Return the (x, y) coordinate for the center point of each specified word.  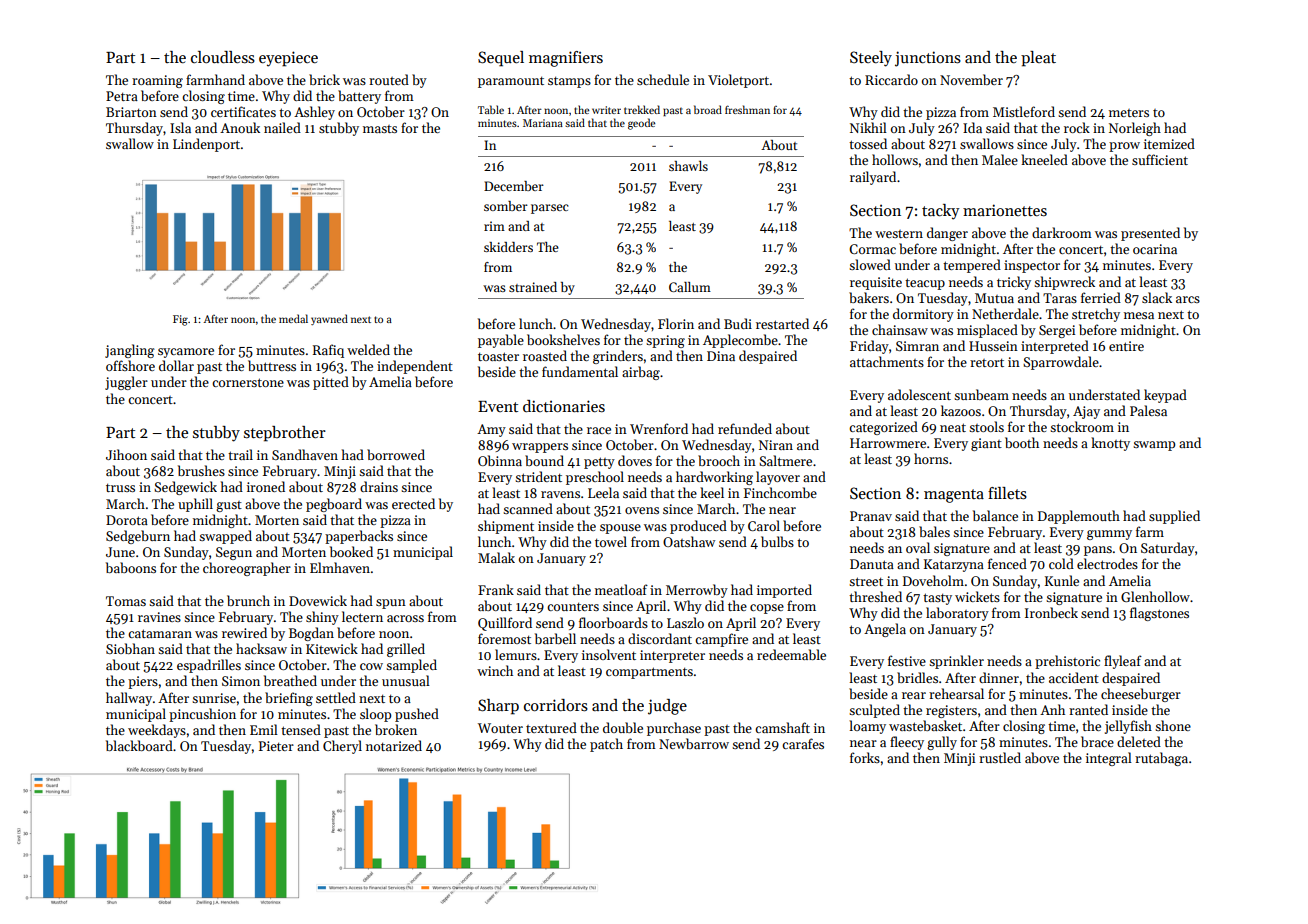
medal (293, 318)
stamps (569, 82)
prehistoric (1067, 662)
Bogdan (311, 634)
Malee (1000, 159)
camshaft (782, 727)
